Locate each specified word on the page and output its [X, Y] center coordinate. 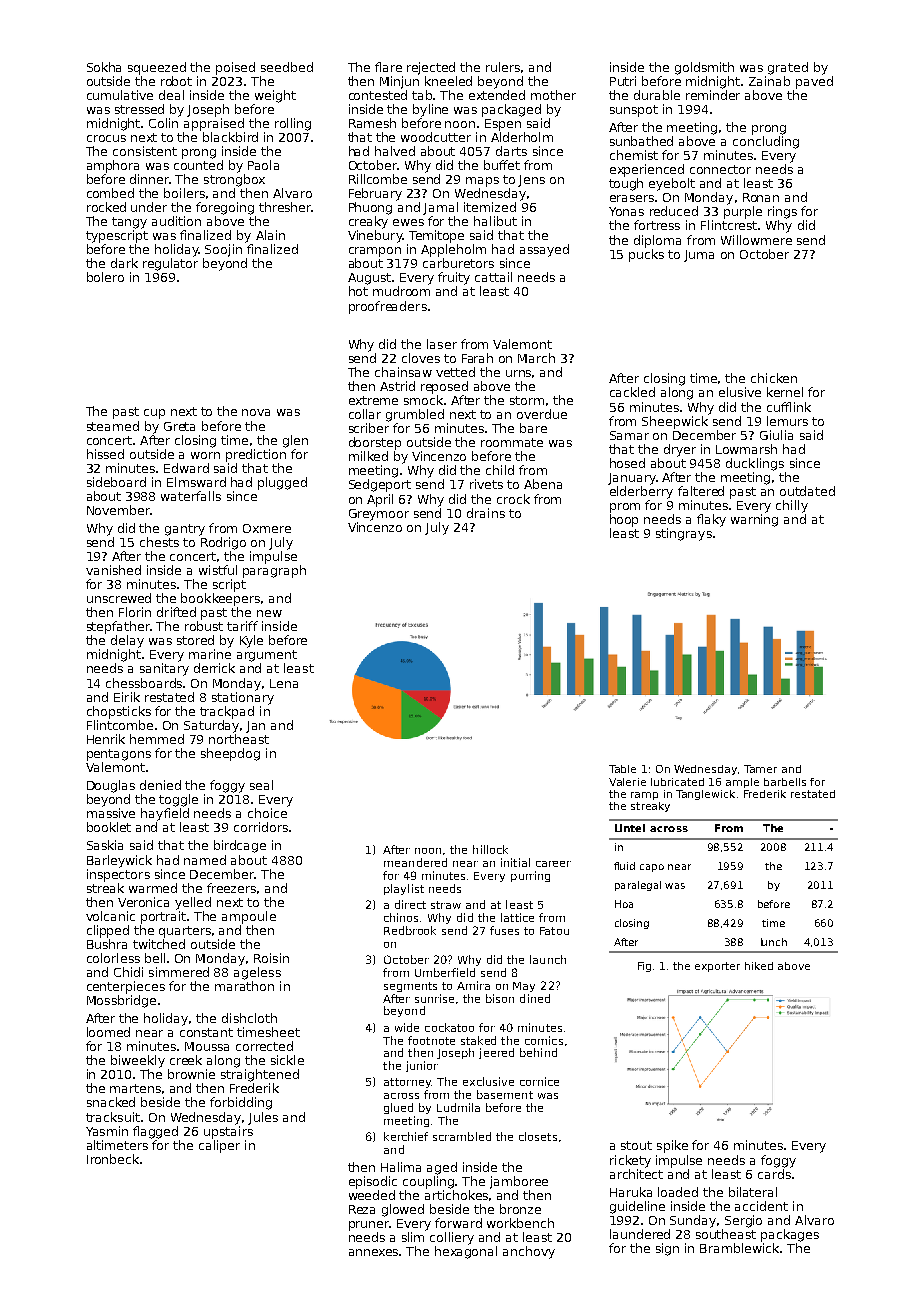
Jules [263, 1118]
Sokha [104, 67]
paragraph [274, 571]
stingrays [684, 534]
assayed [544, 250]
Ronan [761, 197]
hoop [624, 520]
